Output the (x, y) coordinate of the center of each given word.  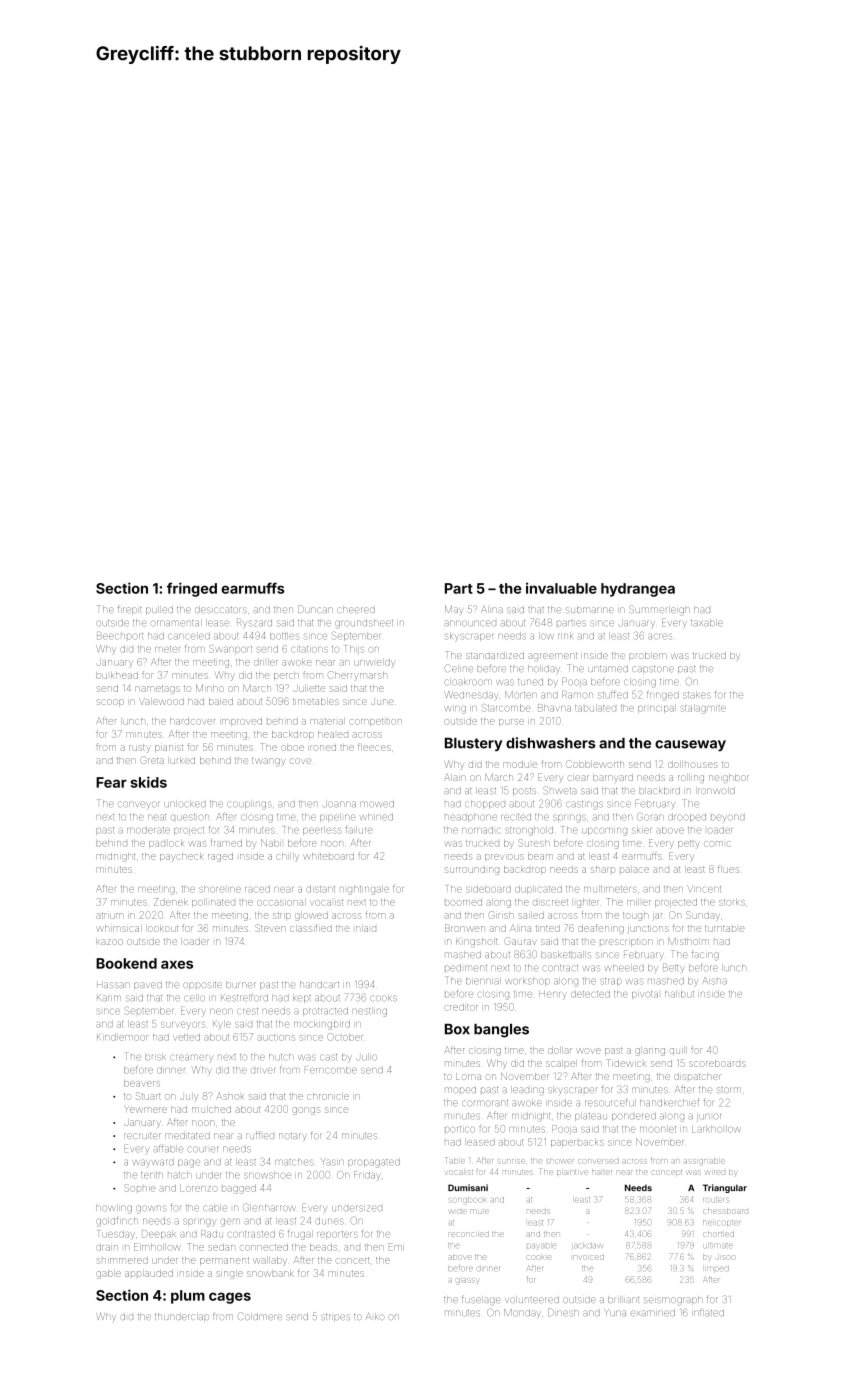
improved (242, 722)
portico (460, 1129)
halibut (679, 994)
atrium (109, 916)
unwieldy (374, 663)
